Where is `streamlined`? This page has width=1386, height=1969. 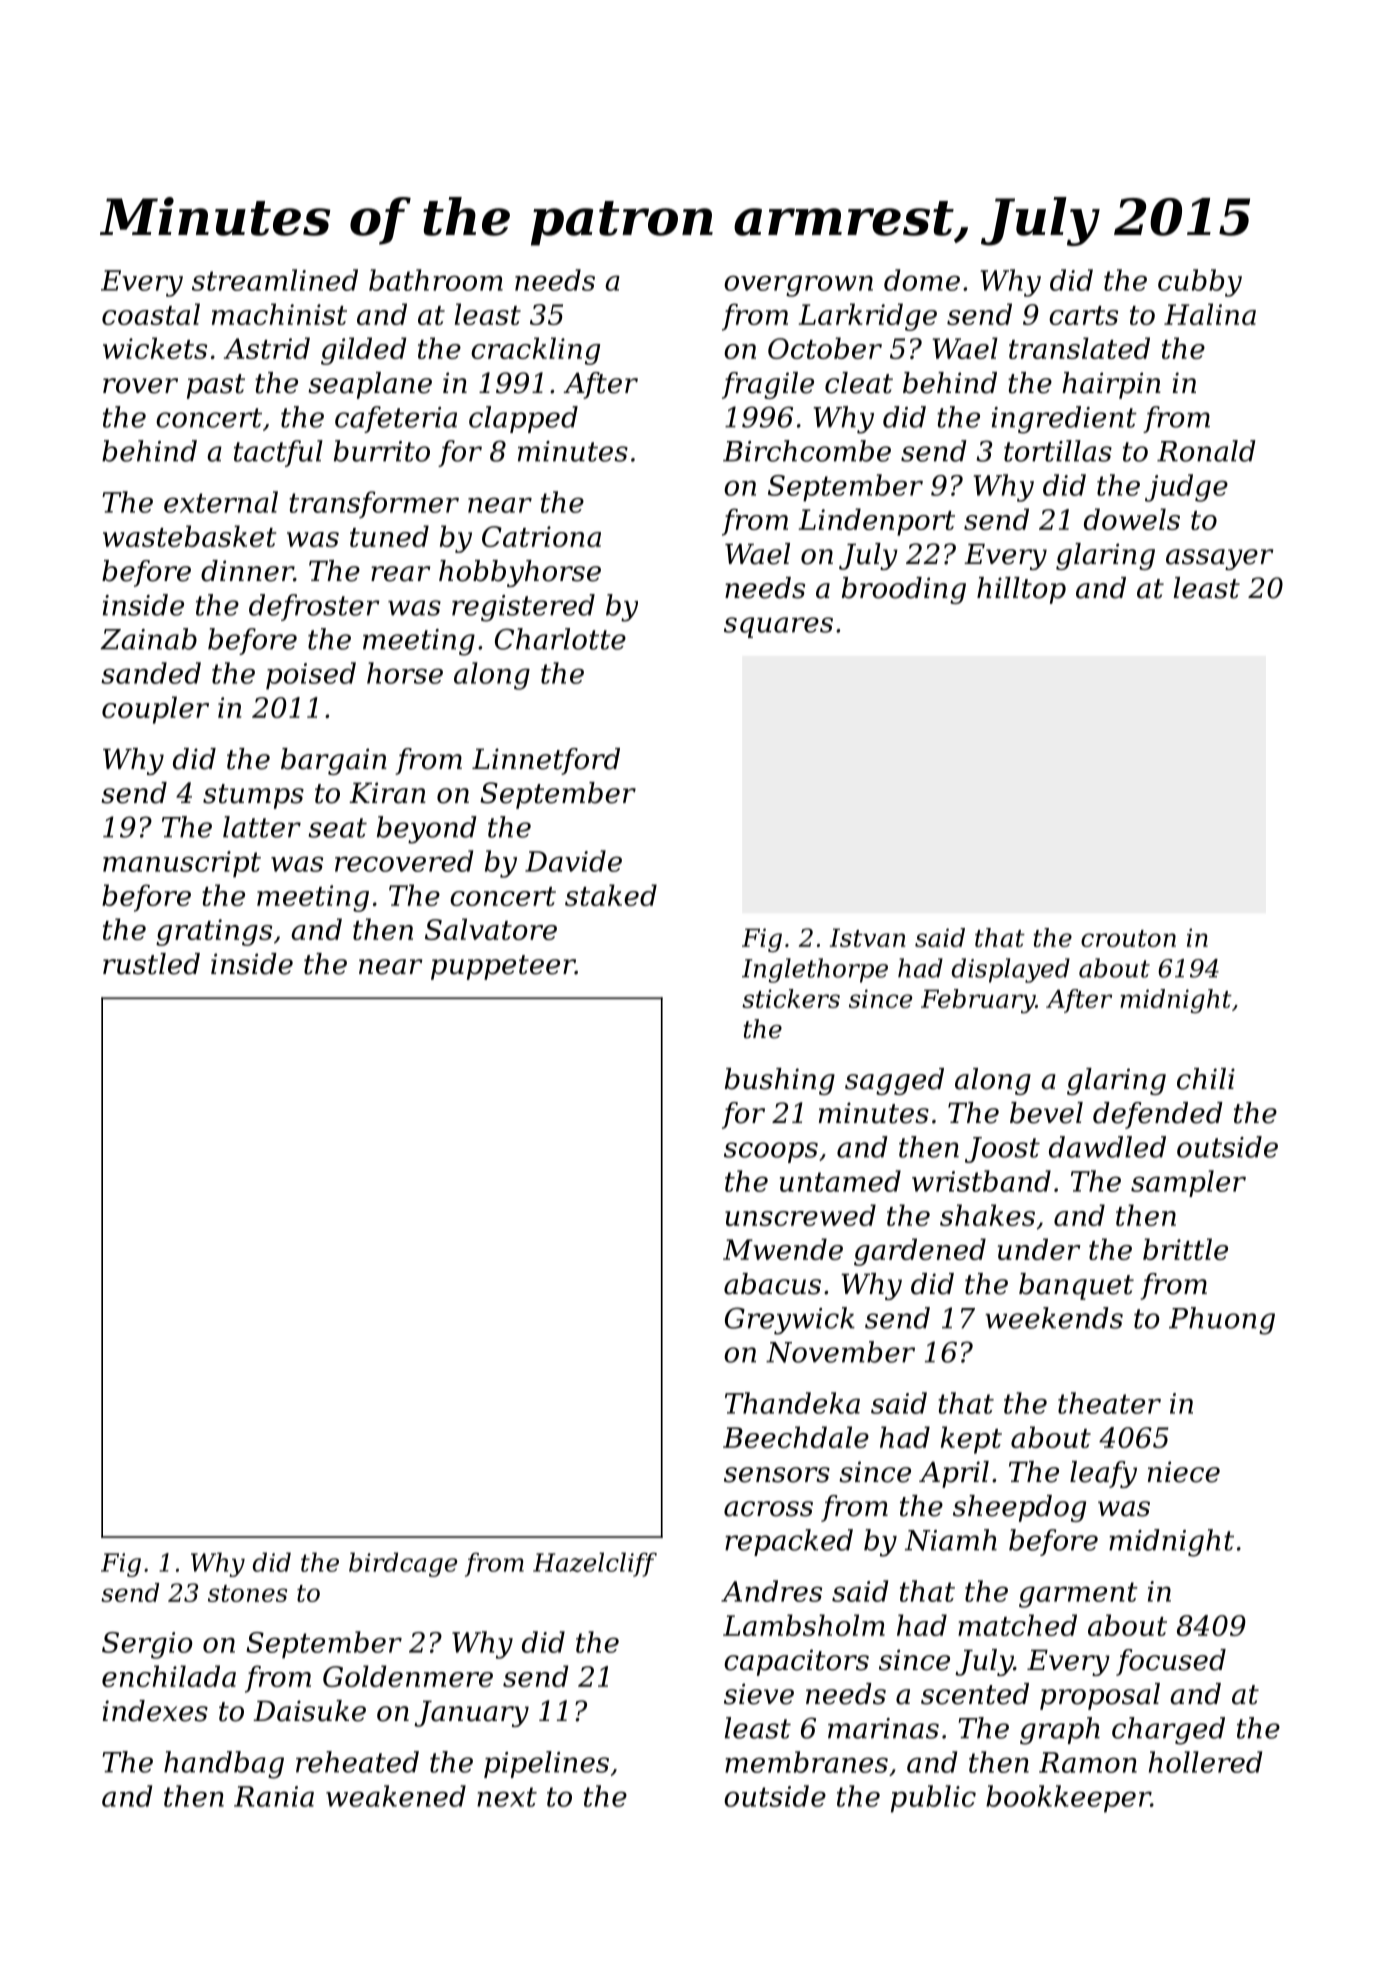 streamlined is located at coordinates (275, 280).
